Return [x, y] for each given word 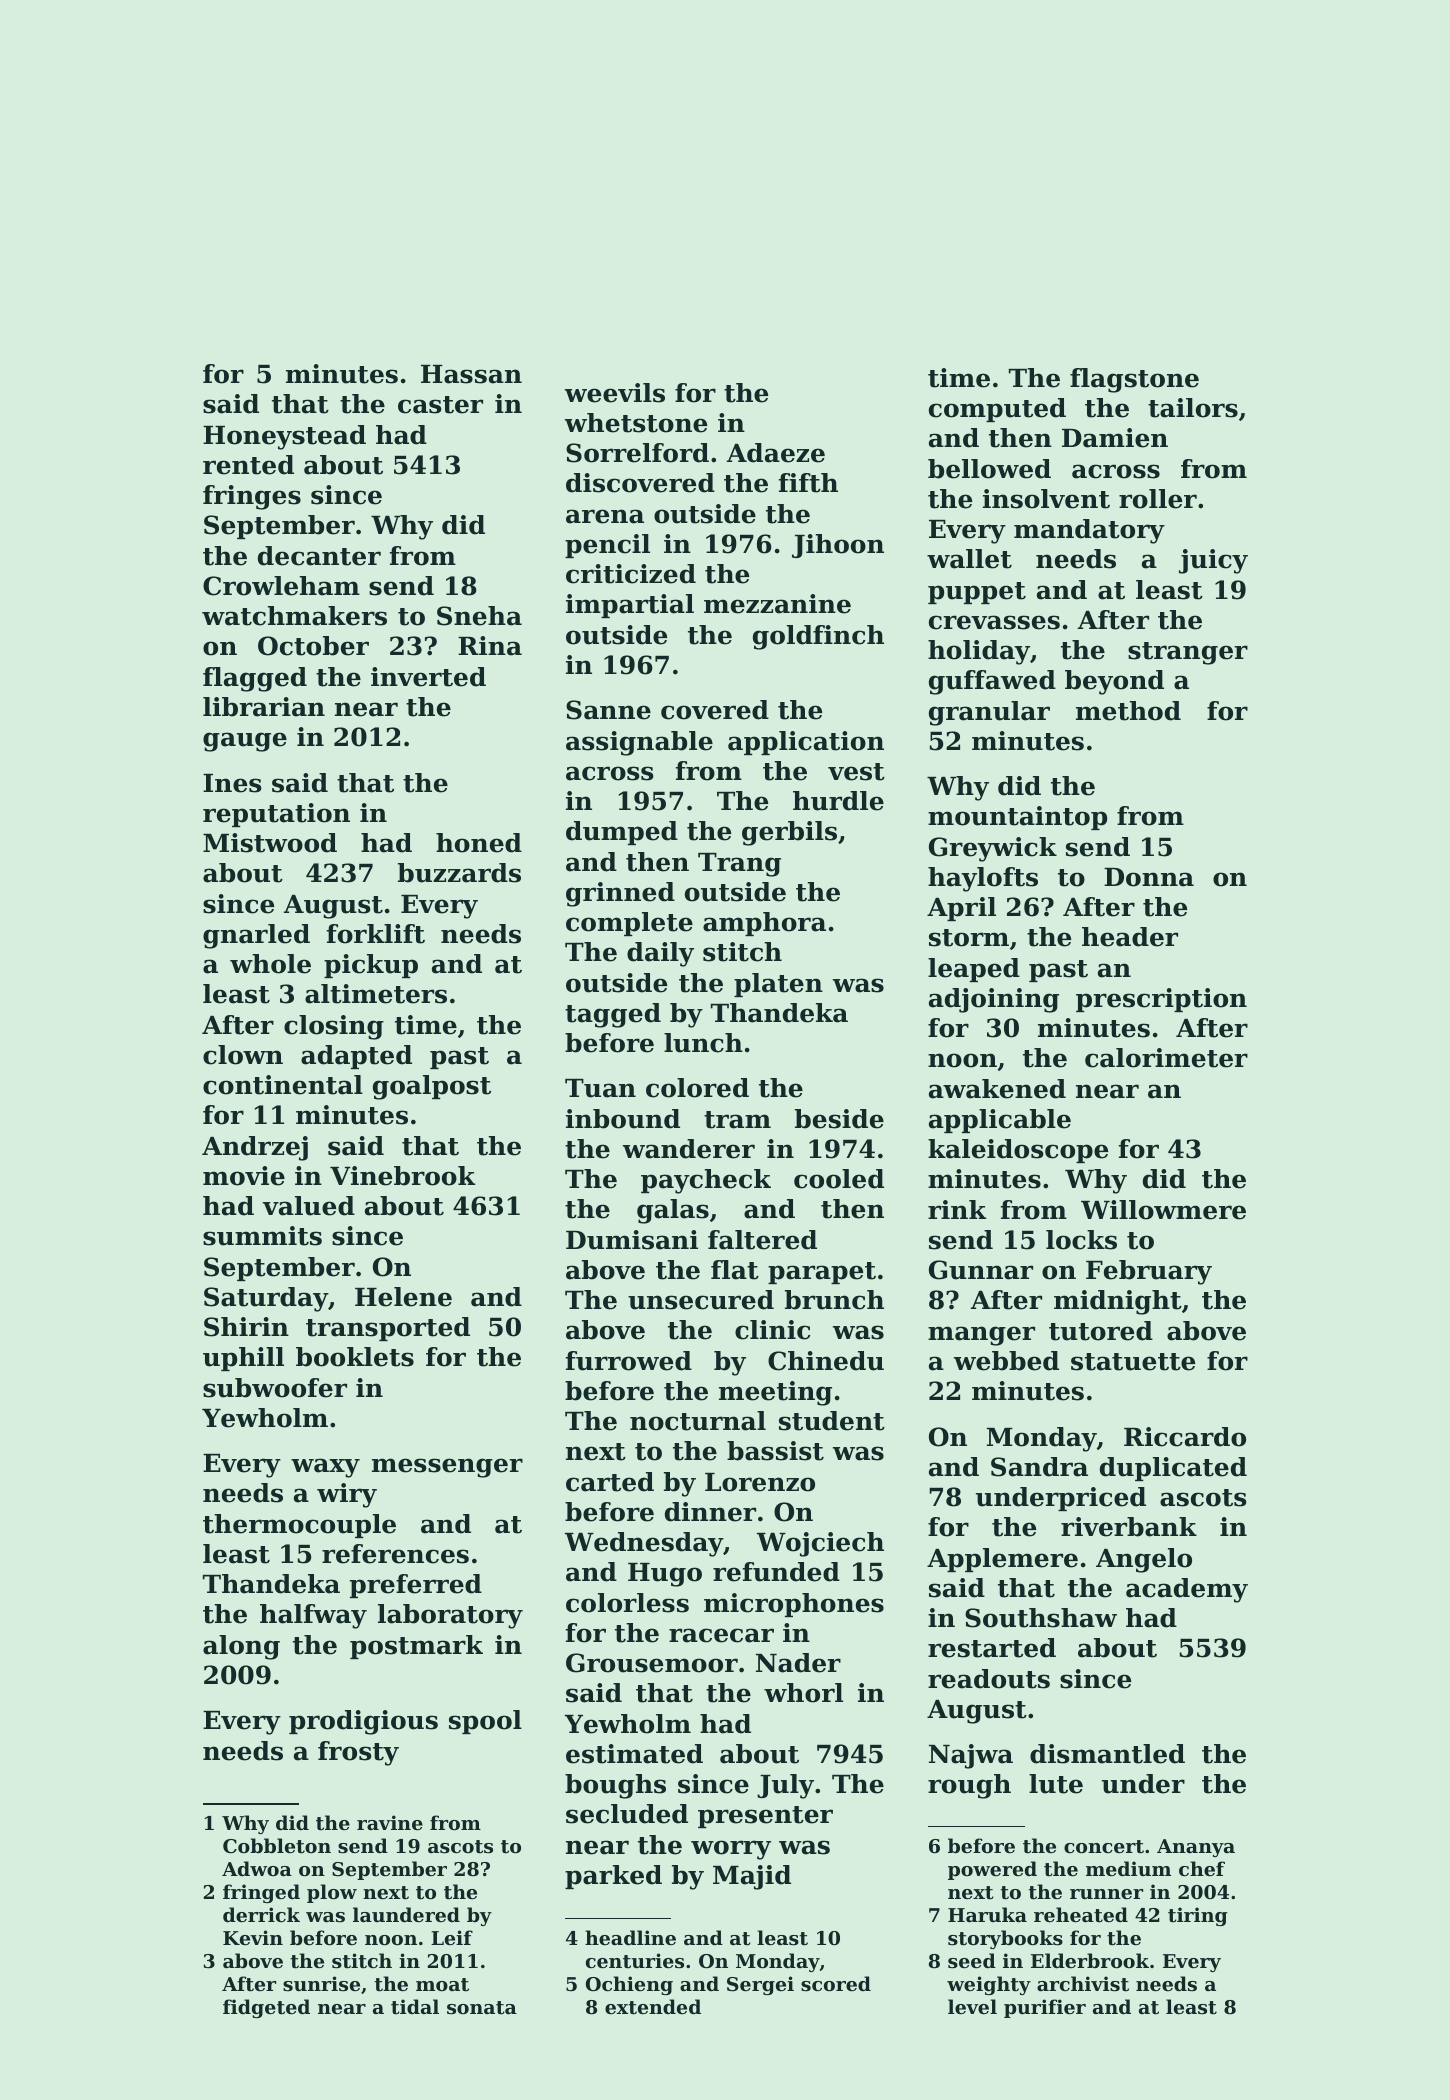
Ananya [1196, 1848]
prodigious [363, 1722]
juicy [1213, 561]
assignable [639, 743]
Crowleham [281, 586]
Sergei [760, 1985]
